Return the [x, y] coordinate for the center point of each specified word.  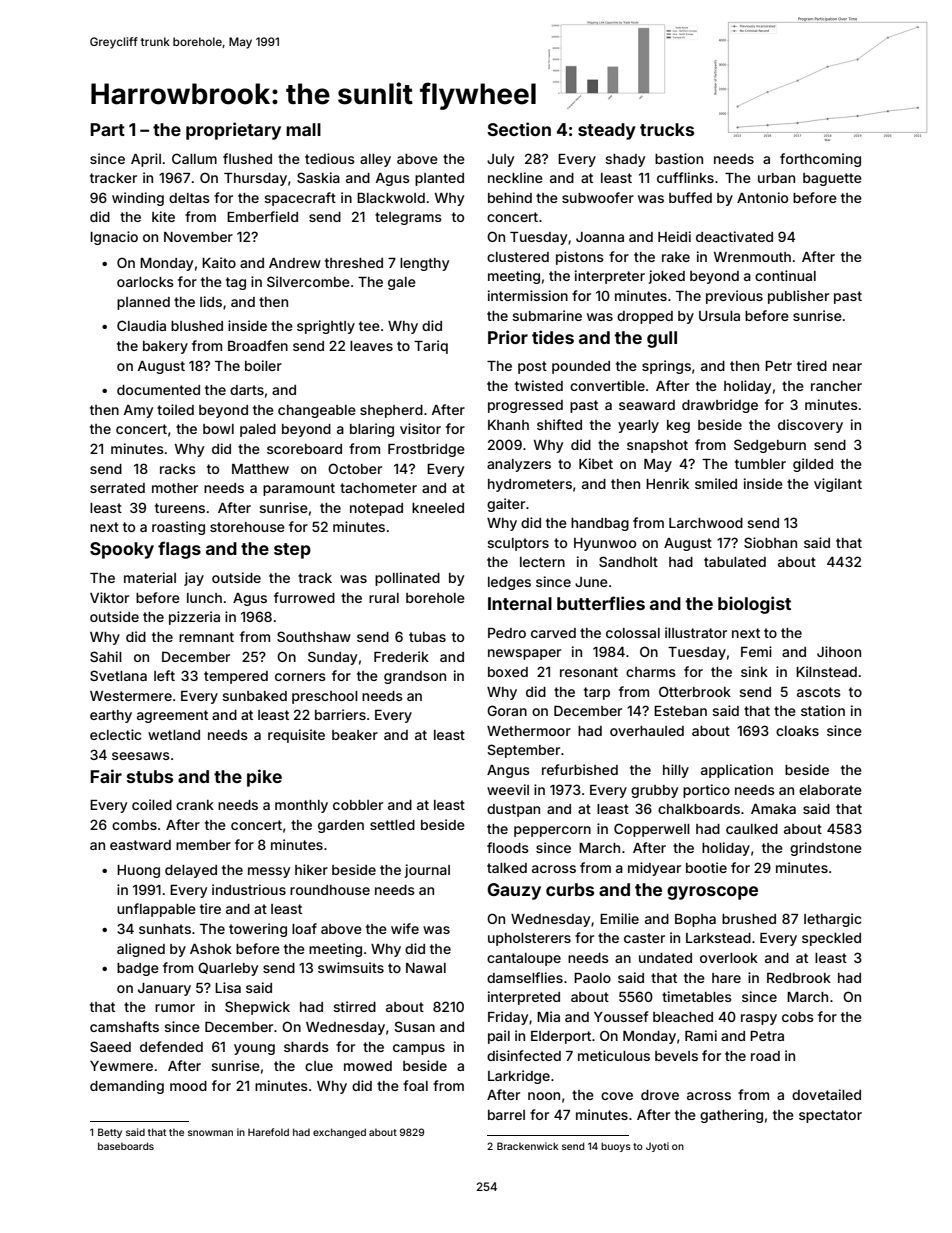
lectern [542, 562]
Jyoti [657, 1147]
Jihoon [839, 651]
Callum [194, 158]
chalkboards [699, 809]
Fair [106, 776]
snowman [210, 1133]
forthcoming [820, 160]
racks [178, 469]
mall [303, 129]
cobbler [358, 805]
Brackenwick [528, 1146]
